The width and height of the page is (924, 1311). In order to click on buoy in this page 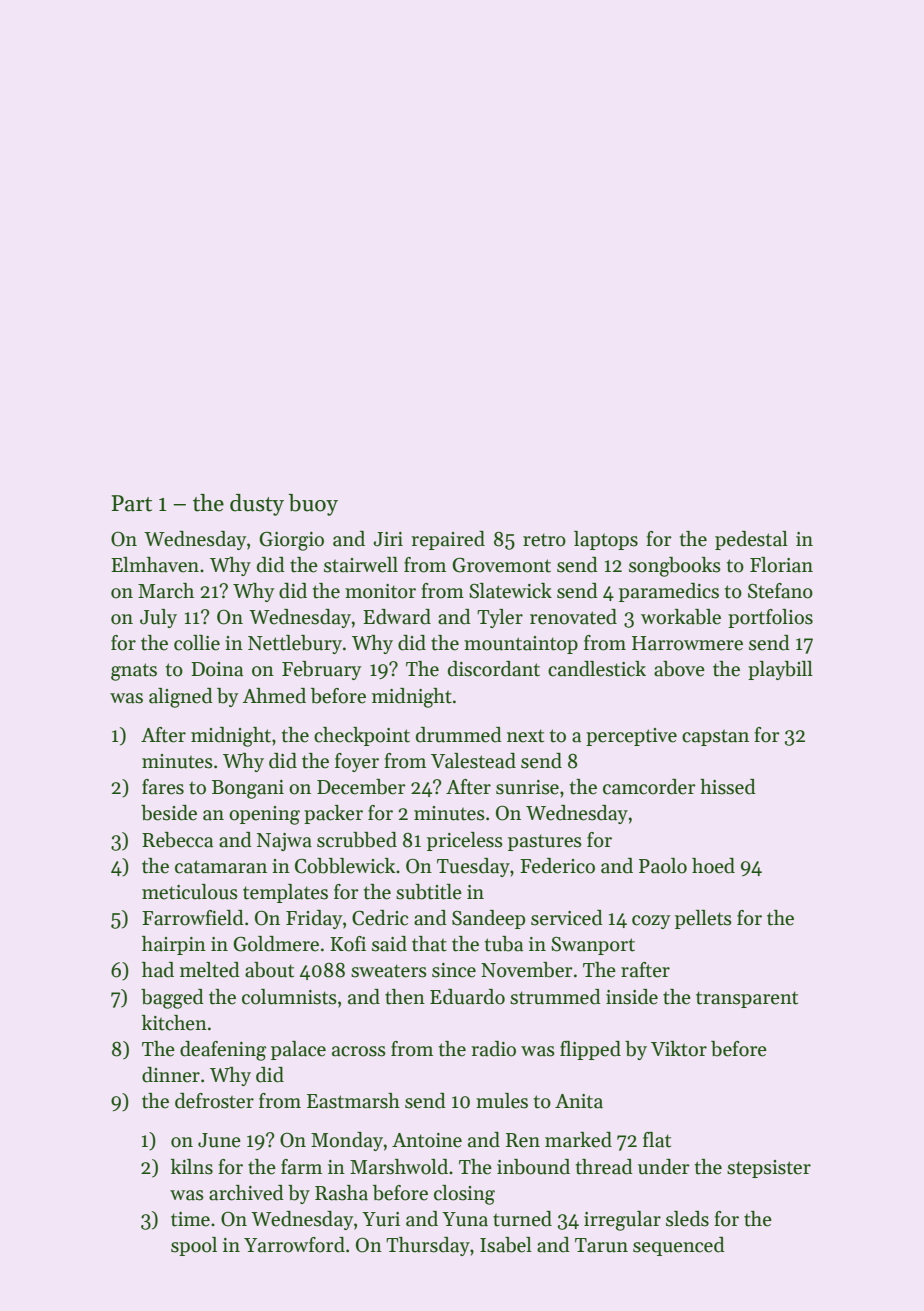, I will do `click(313, 505)`.
